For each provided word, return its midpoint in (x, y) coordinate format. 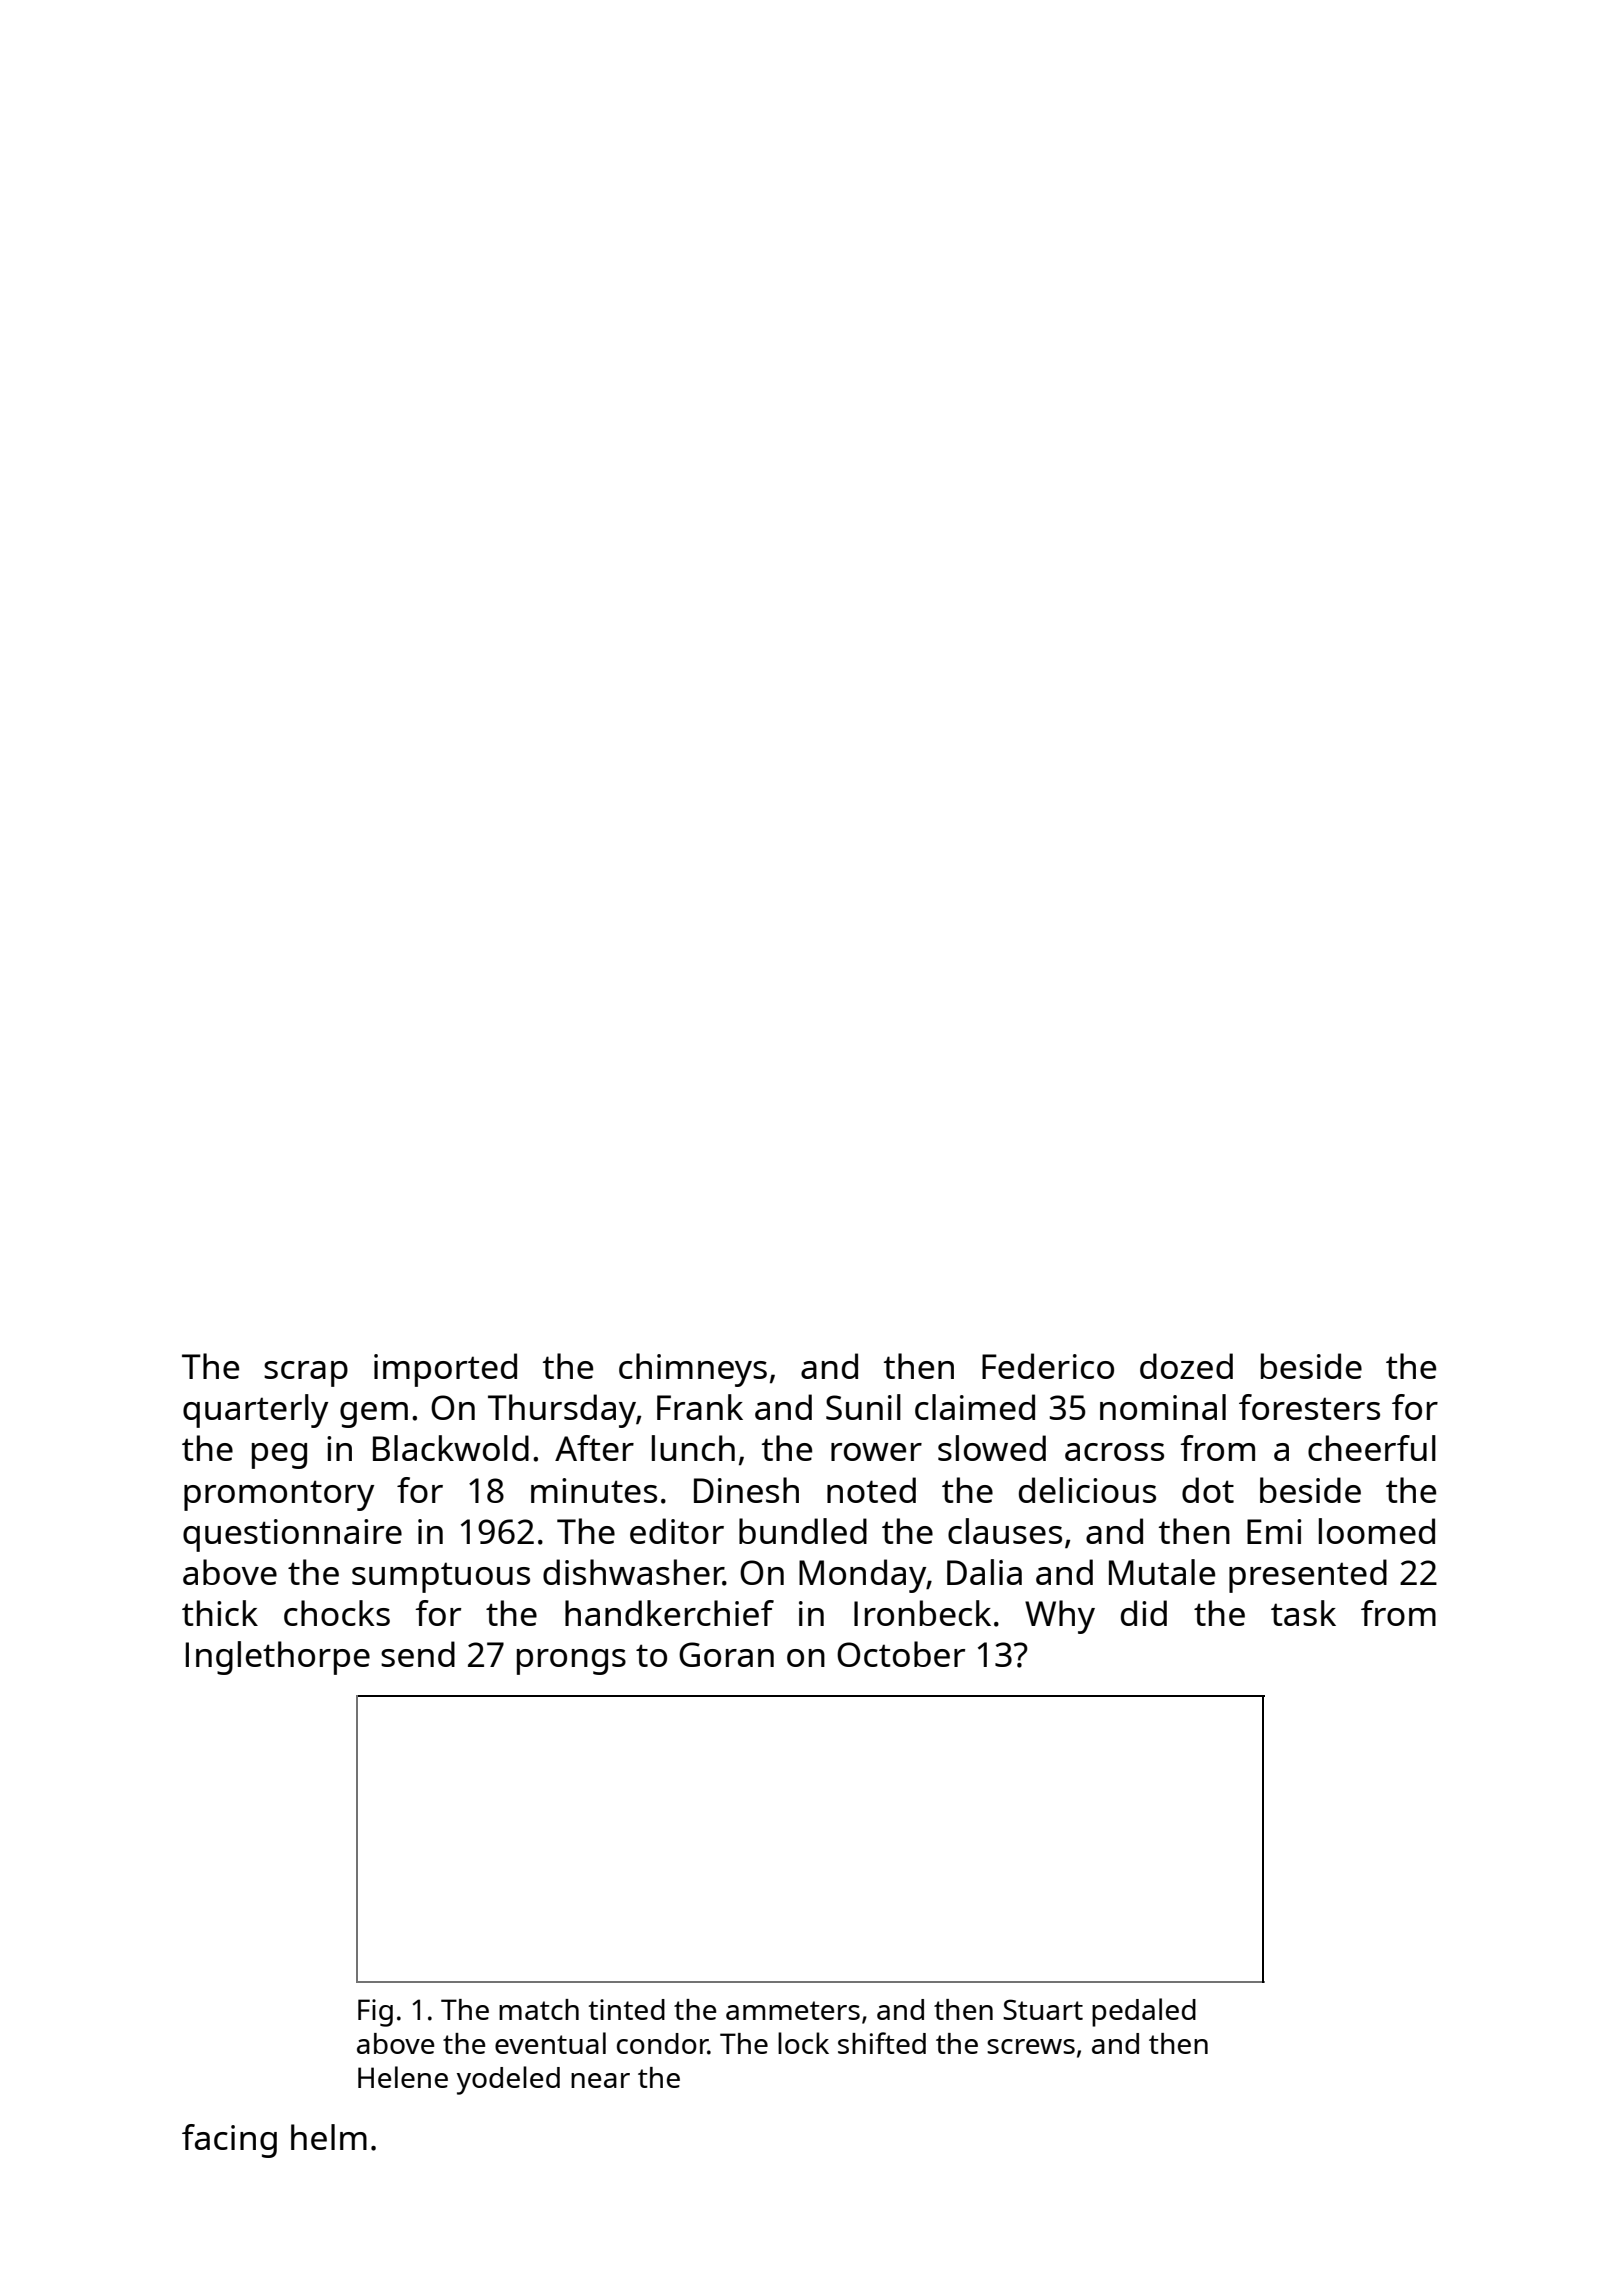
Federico (1048, 1366)
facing (229, 2141)
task (1303, 1613)
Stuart (1043, 2009)
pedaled (1144, 2012)
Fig (375, 2013)
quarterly (255, 1411)
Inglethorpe (278, 1658)
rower (876, 1452)
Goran (726, 1654)
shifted (882, 2043)
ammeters (793, 2010)
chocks (337, 1613)
